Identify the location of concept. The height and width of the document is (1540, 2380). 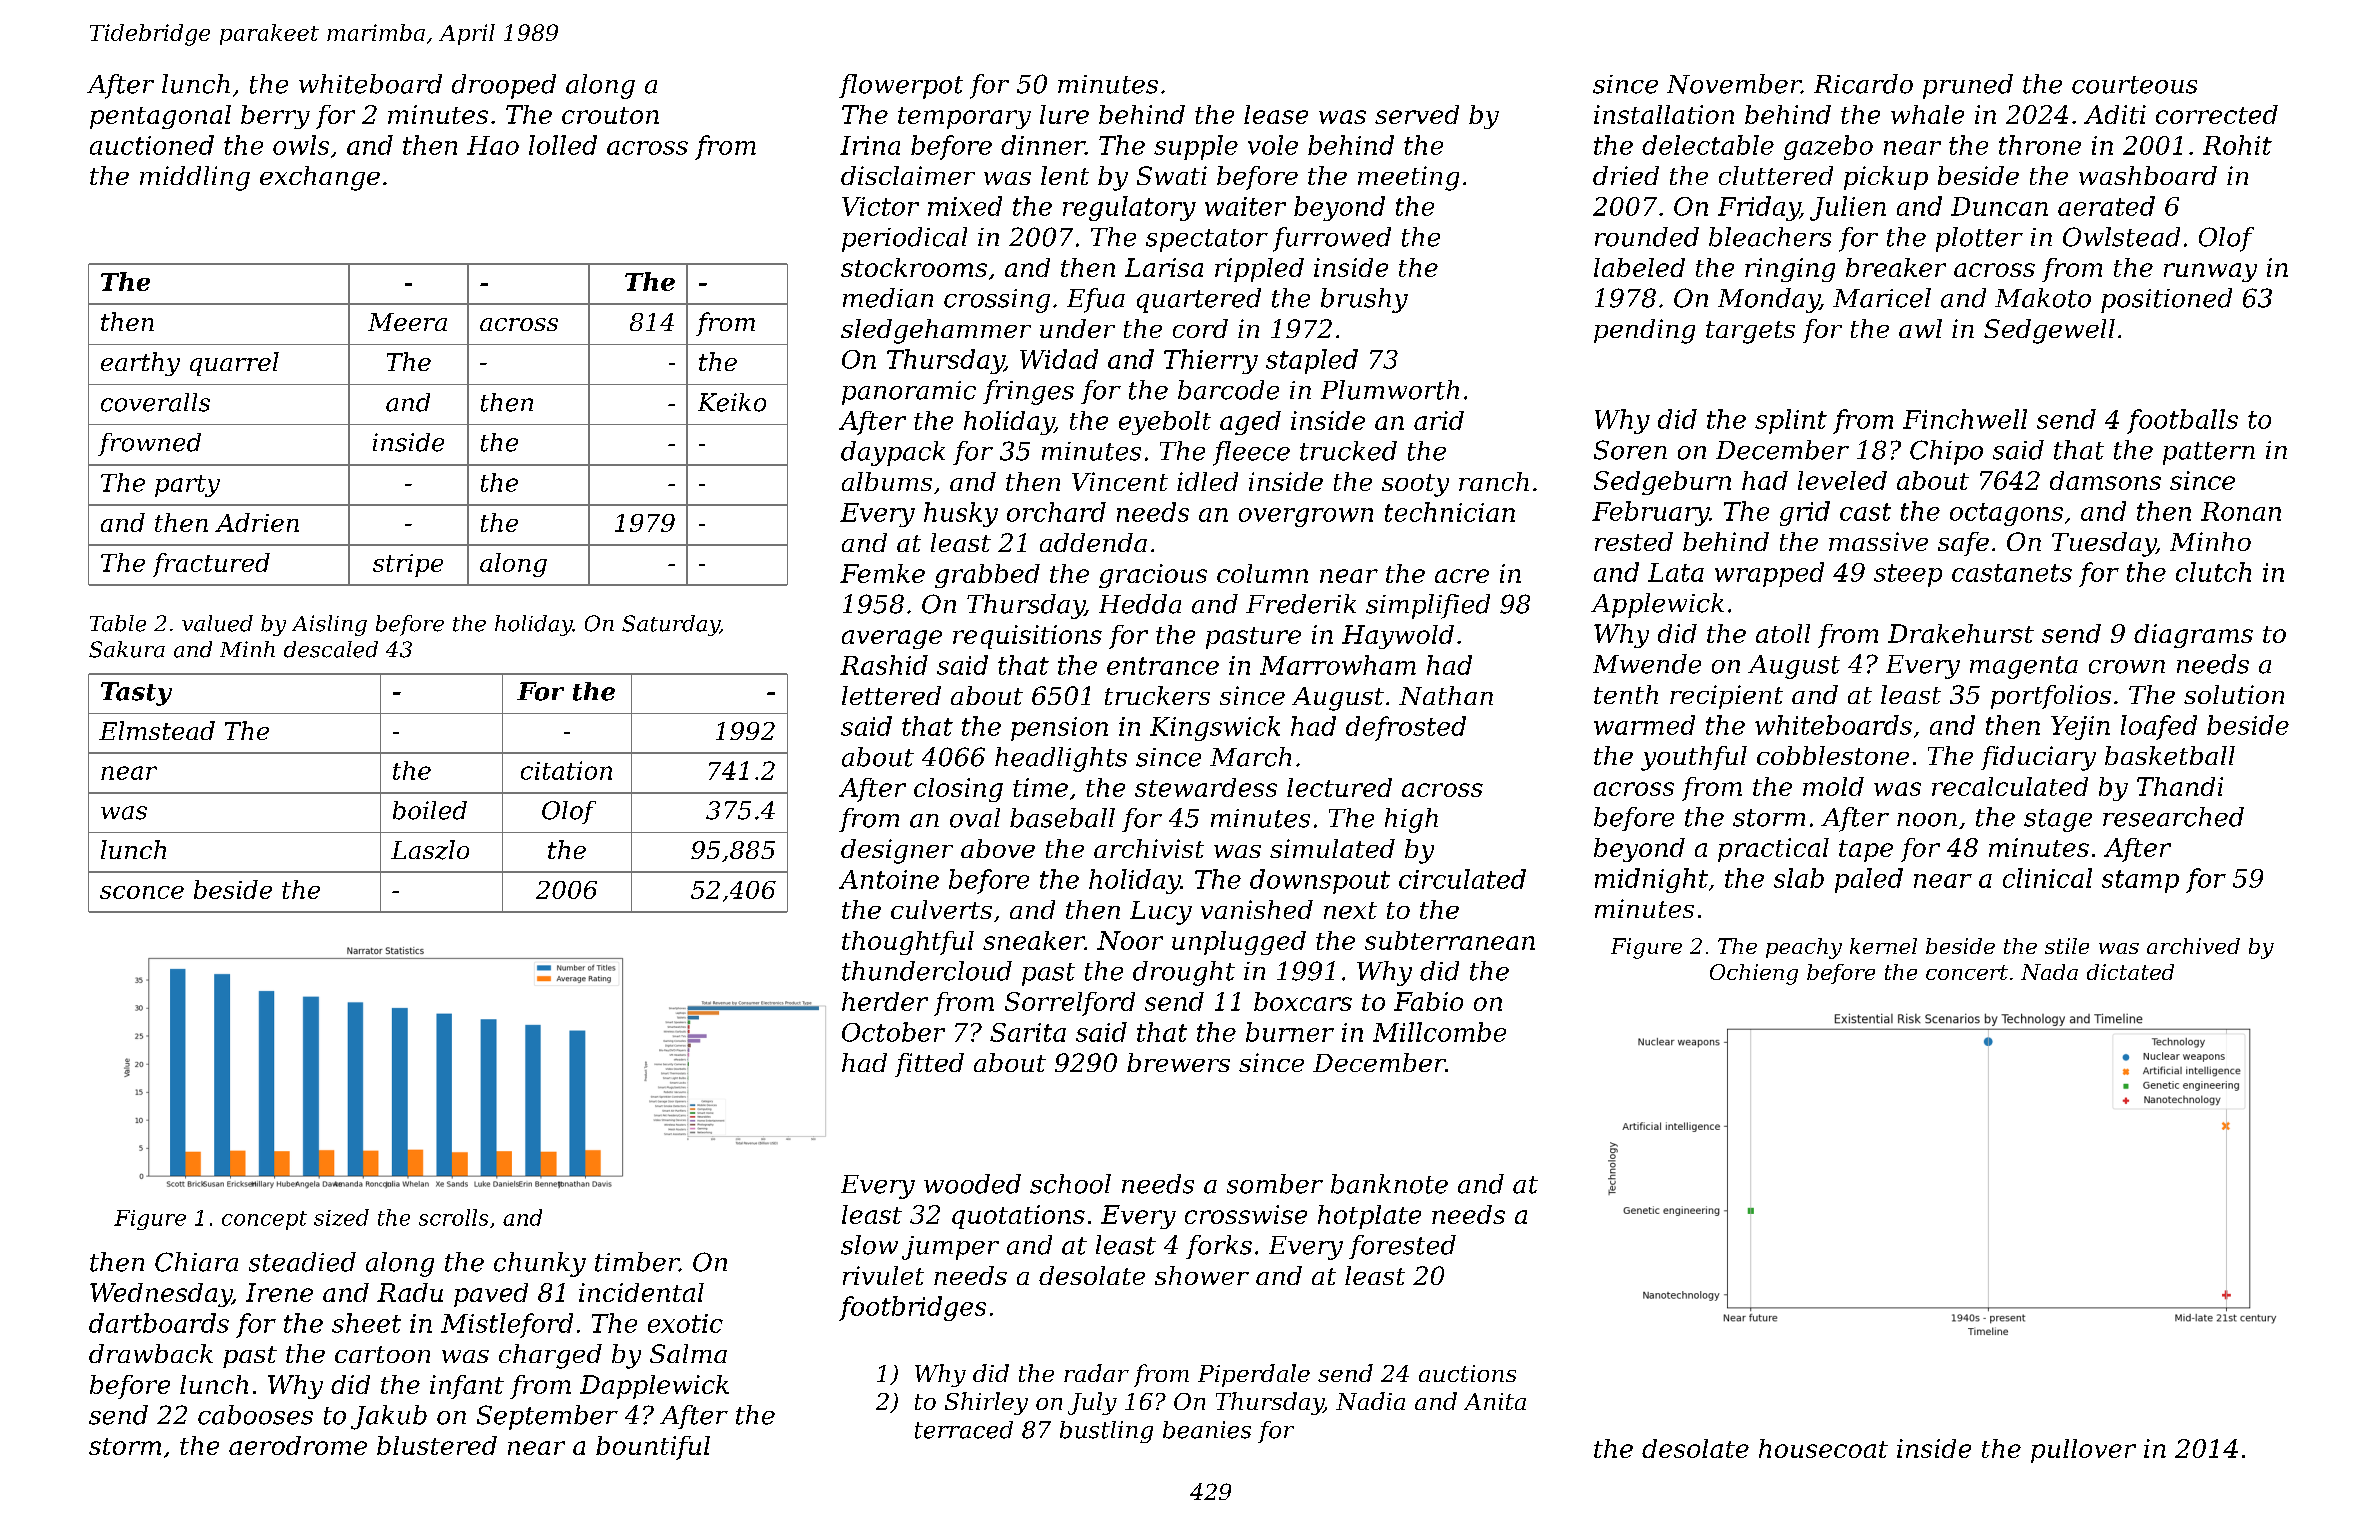
(264, 1220).
